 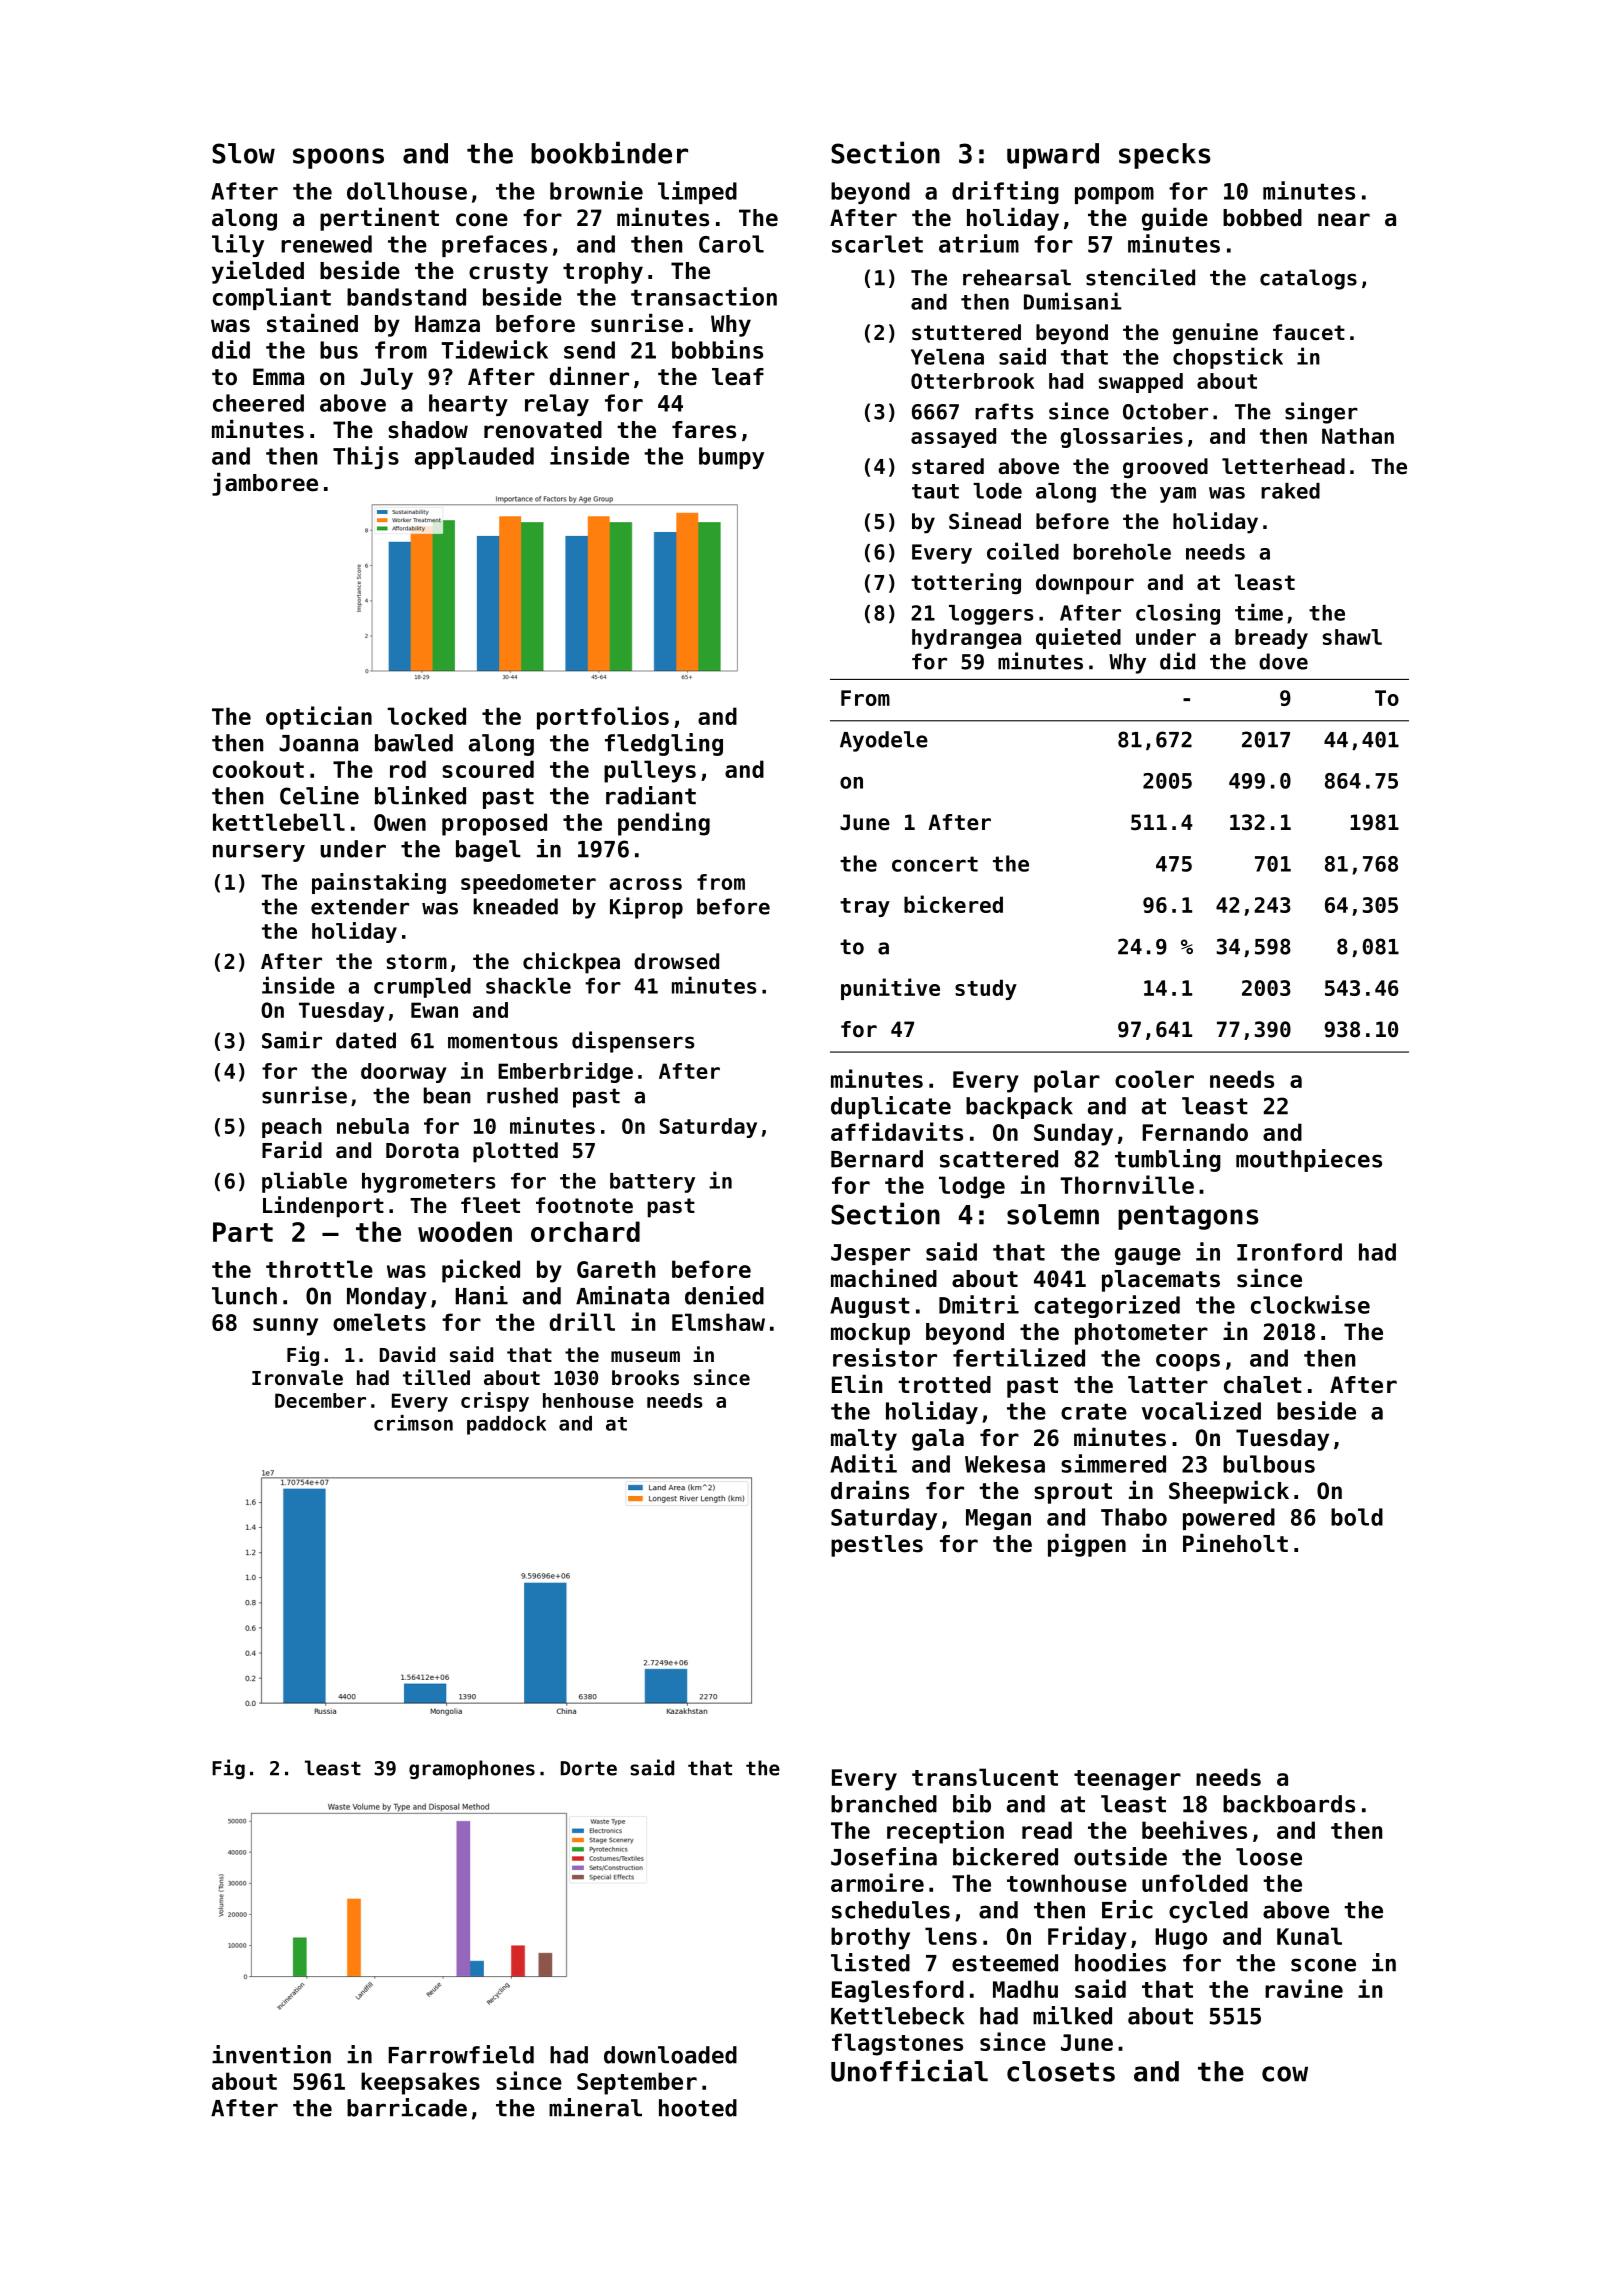 I want to click on Ayodele, so click(x=884, y=741).
